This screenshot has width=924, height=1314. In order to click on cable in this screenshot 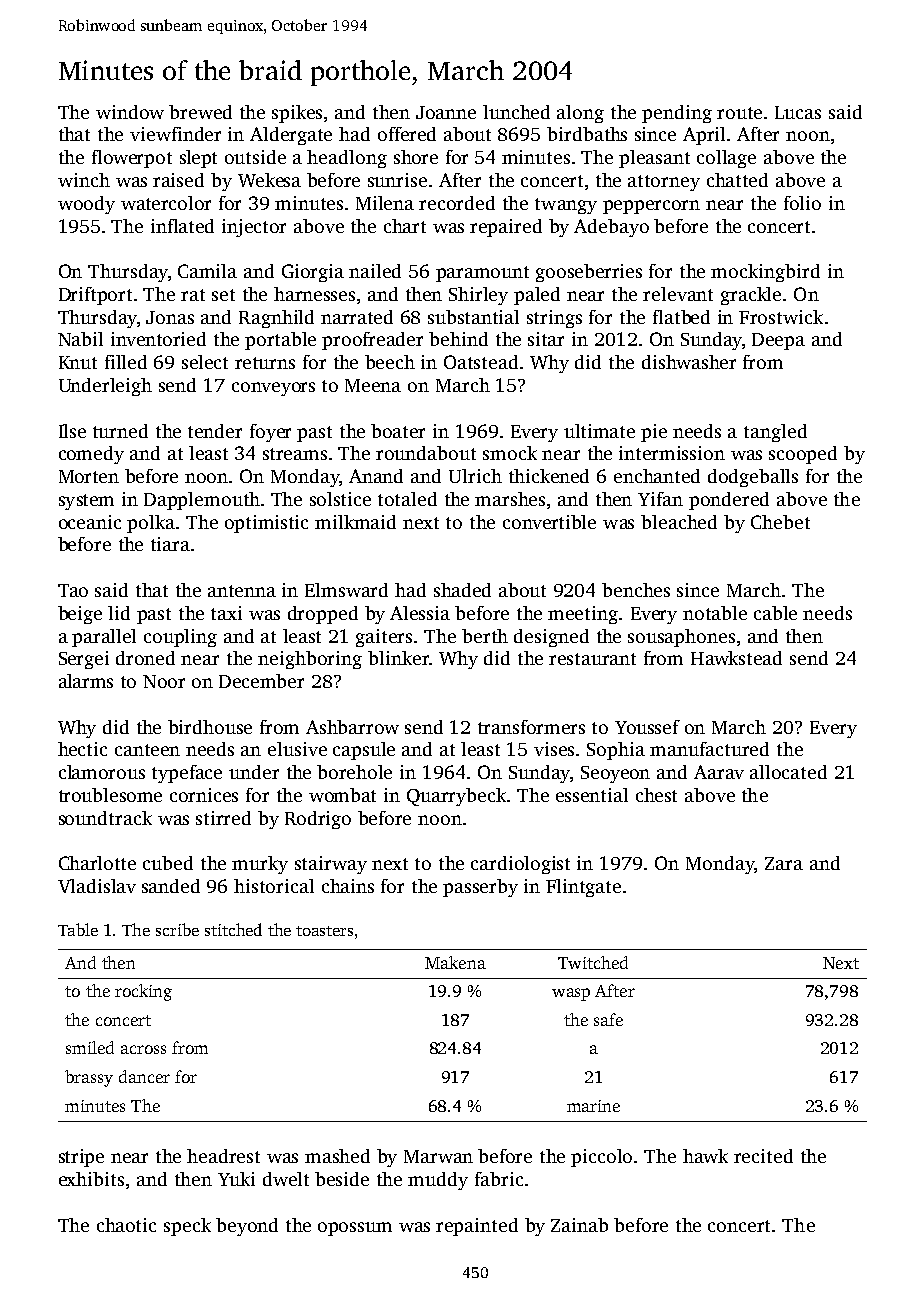, I will do `click(775, 613)`.
